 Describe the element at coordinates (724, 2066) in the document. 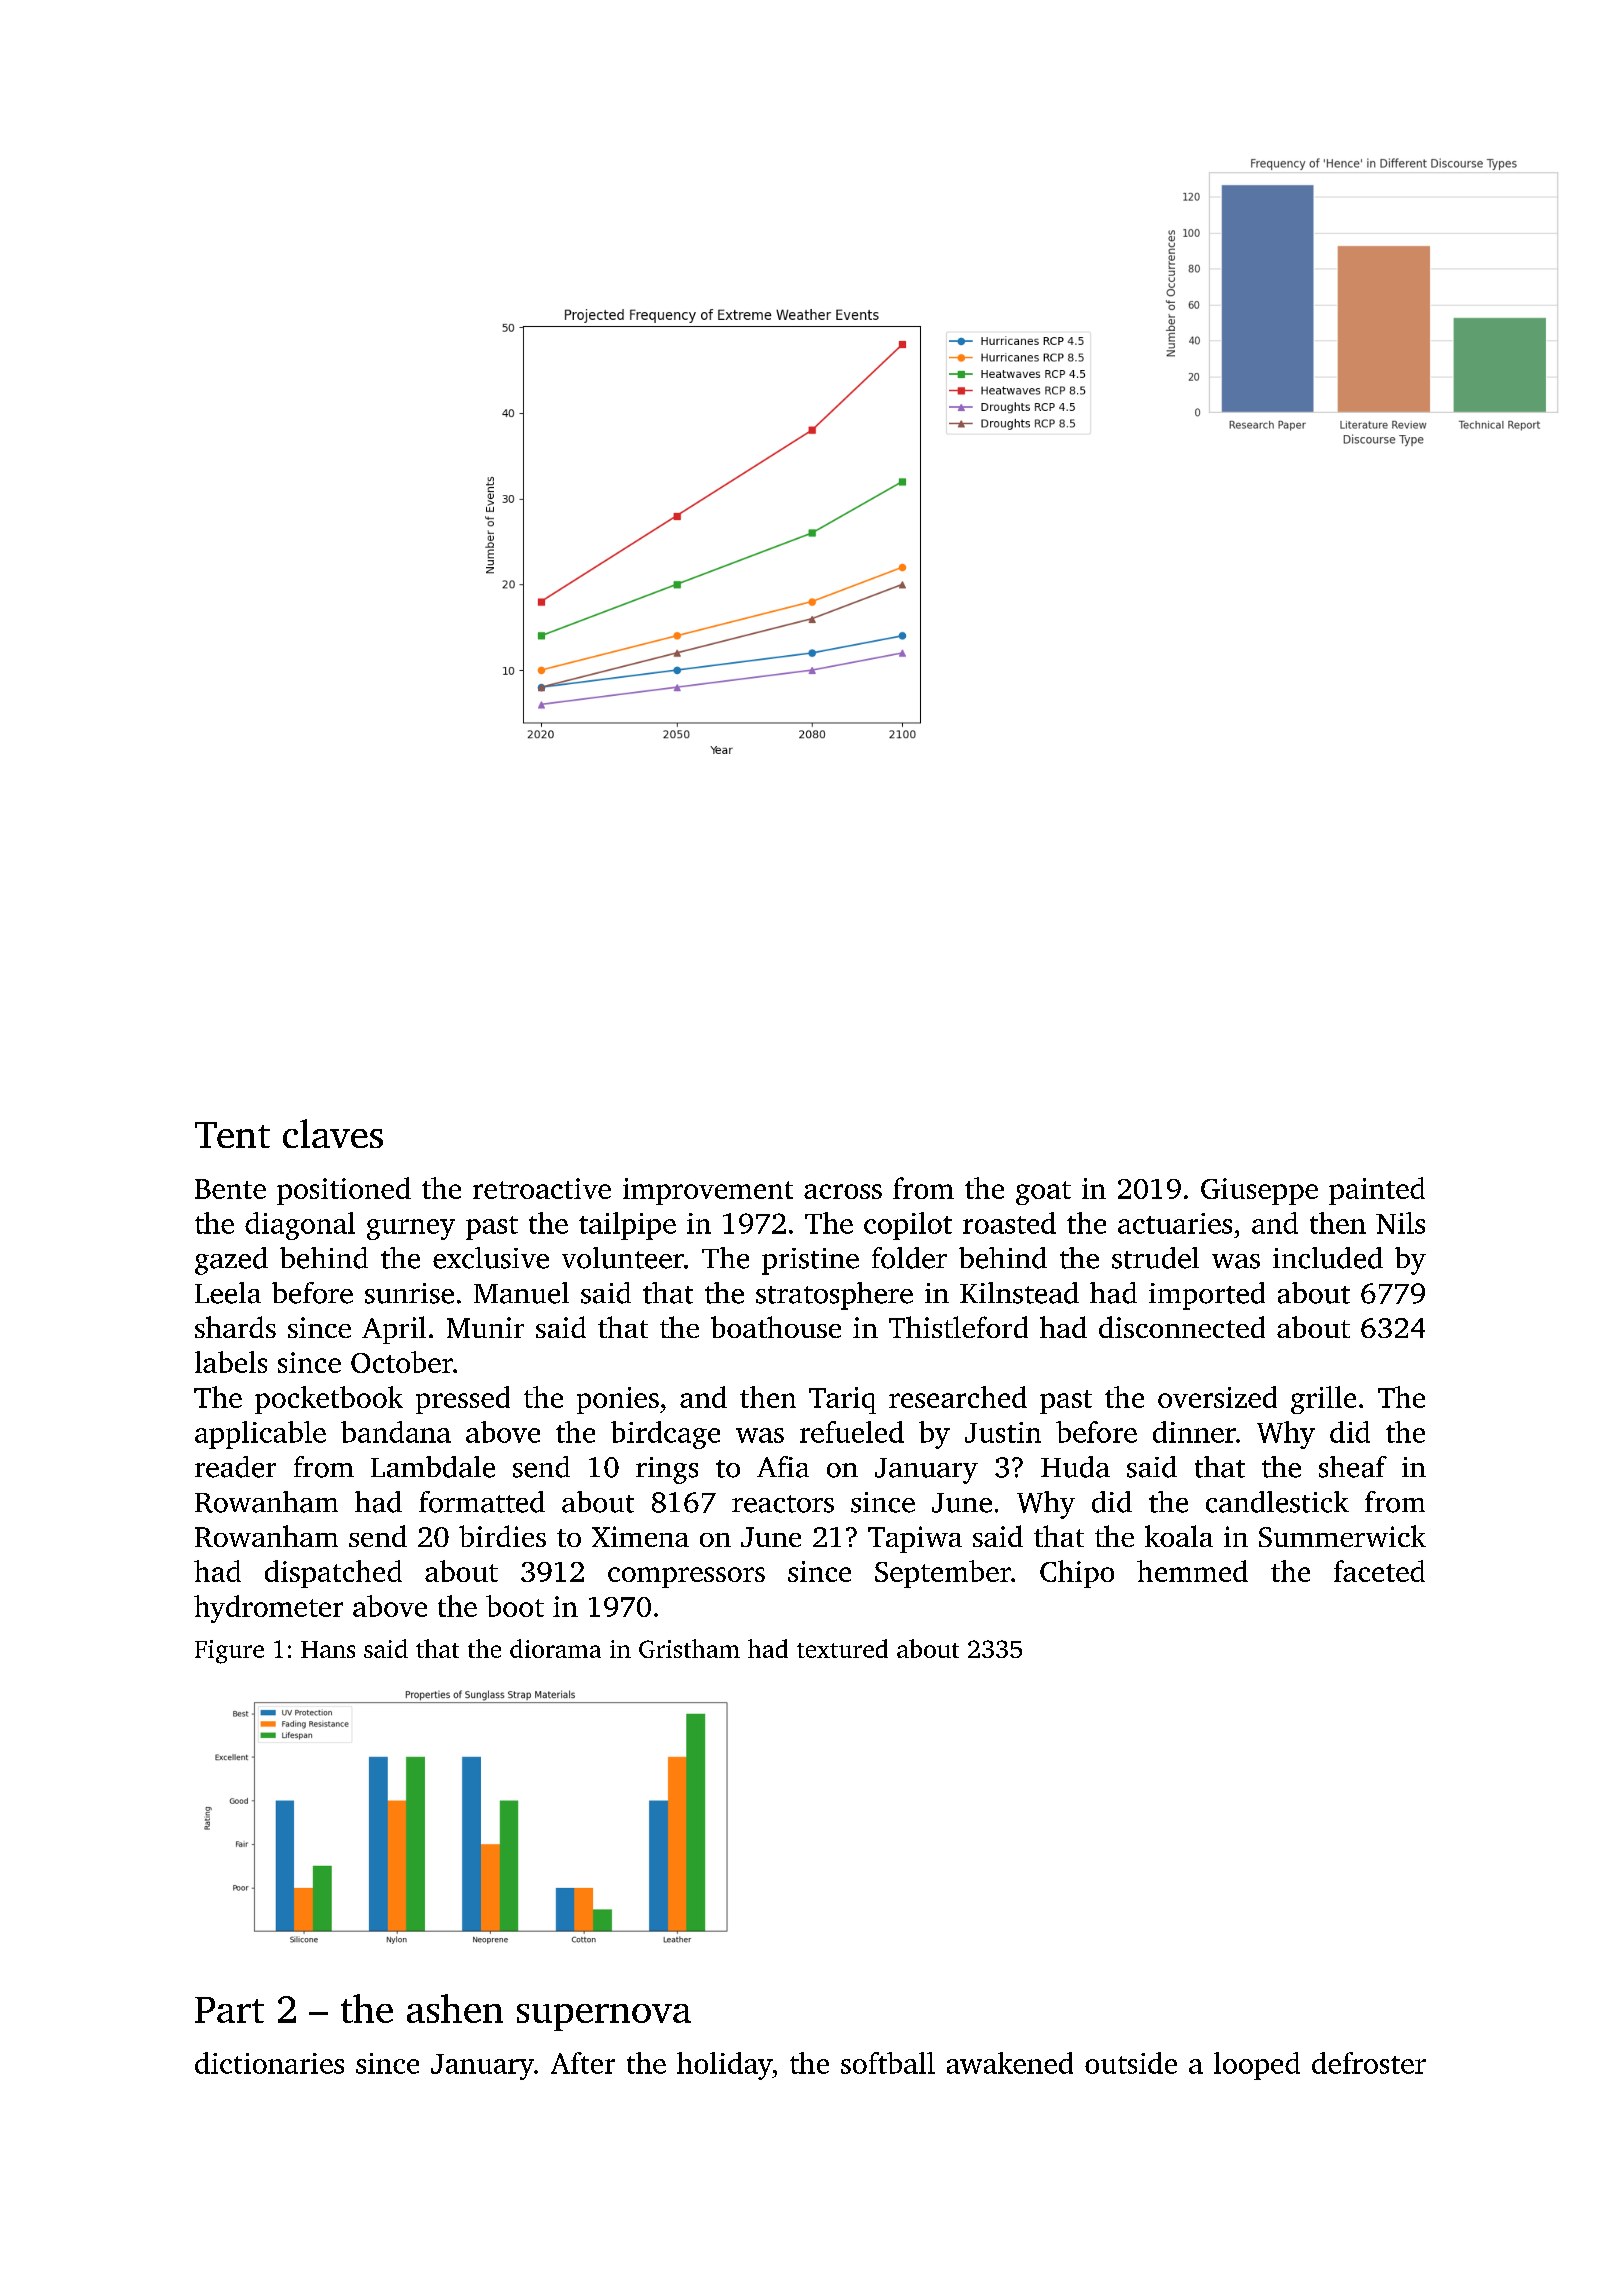

I see `holiday` at that location.
